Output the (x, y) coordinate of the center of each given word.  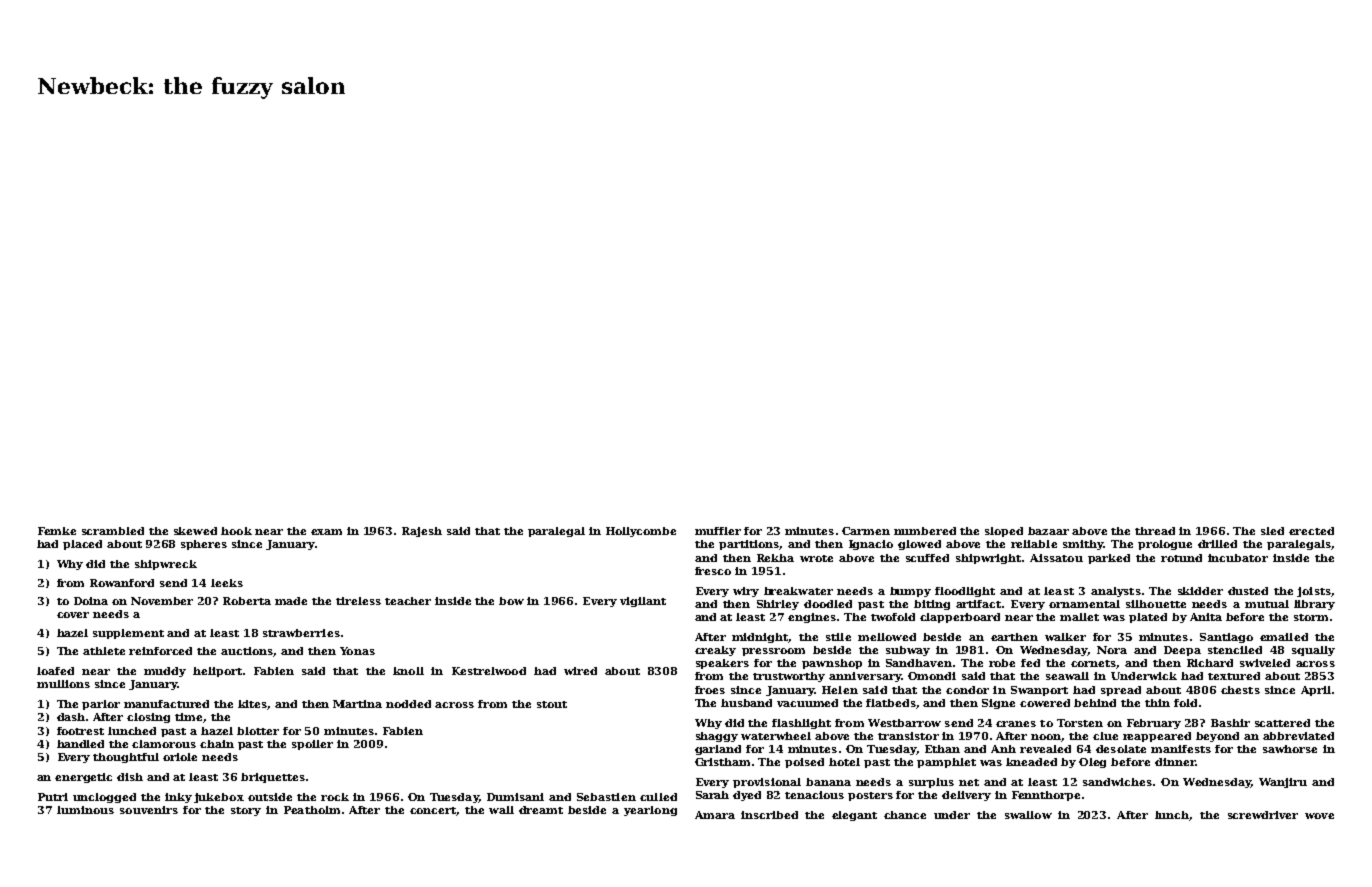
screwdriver (1263, 815)
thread (1155, 531)
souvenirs (149, 810)
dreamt (541, 810)
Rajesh (422, 532)
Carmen (866, 531)
